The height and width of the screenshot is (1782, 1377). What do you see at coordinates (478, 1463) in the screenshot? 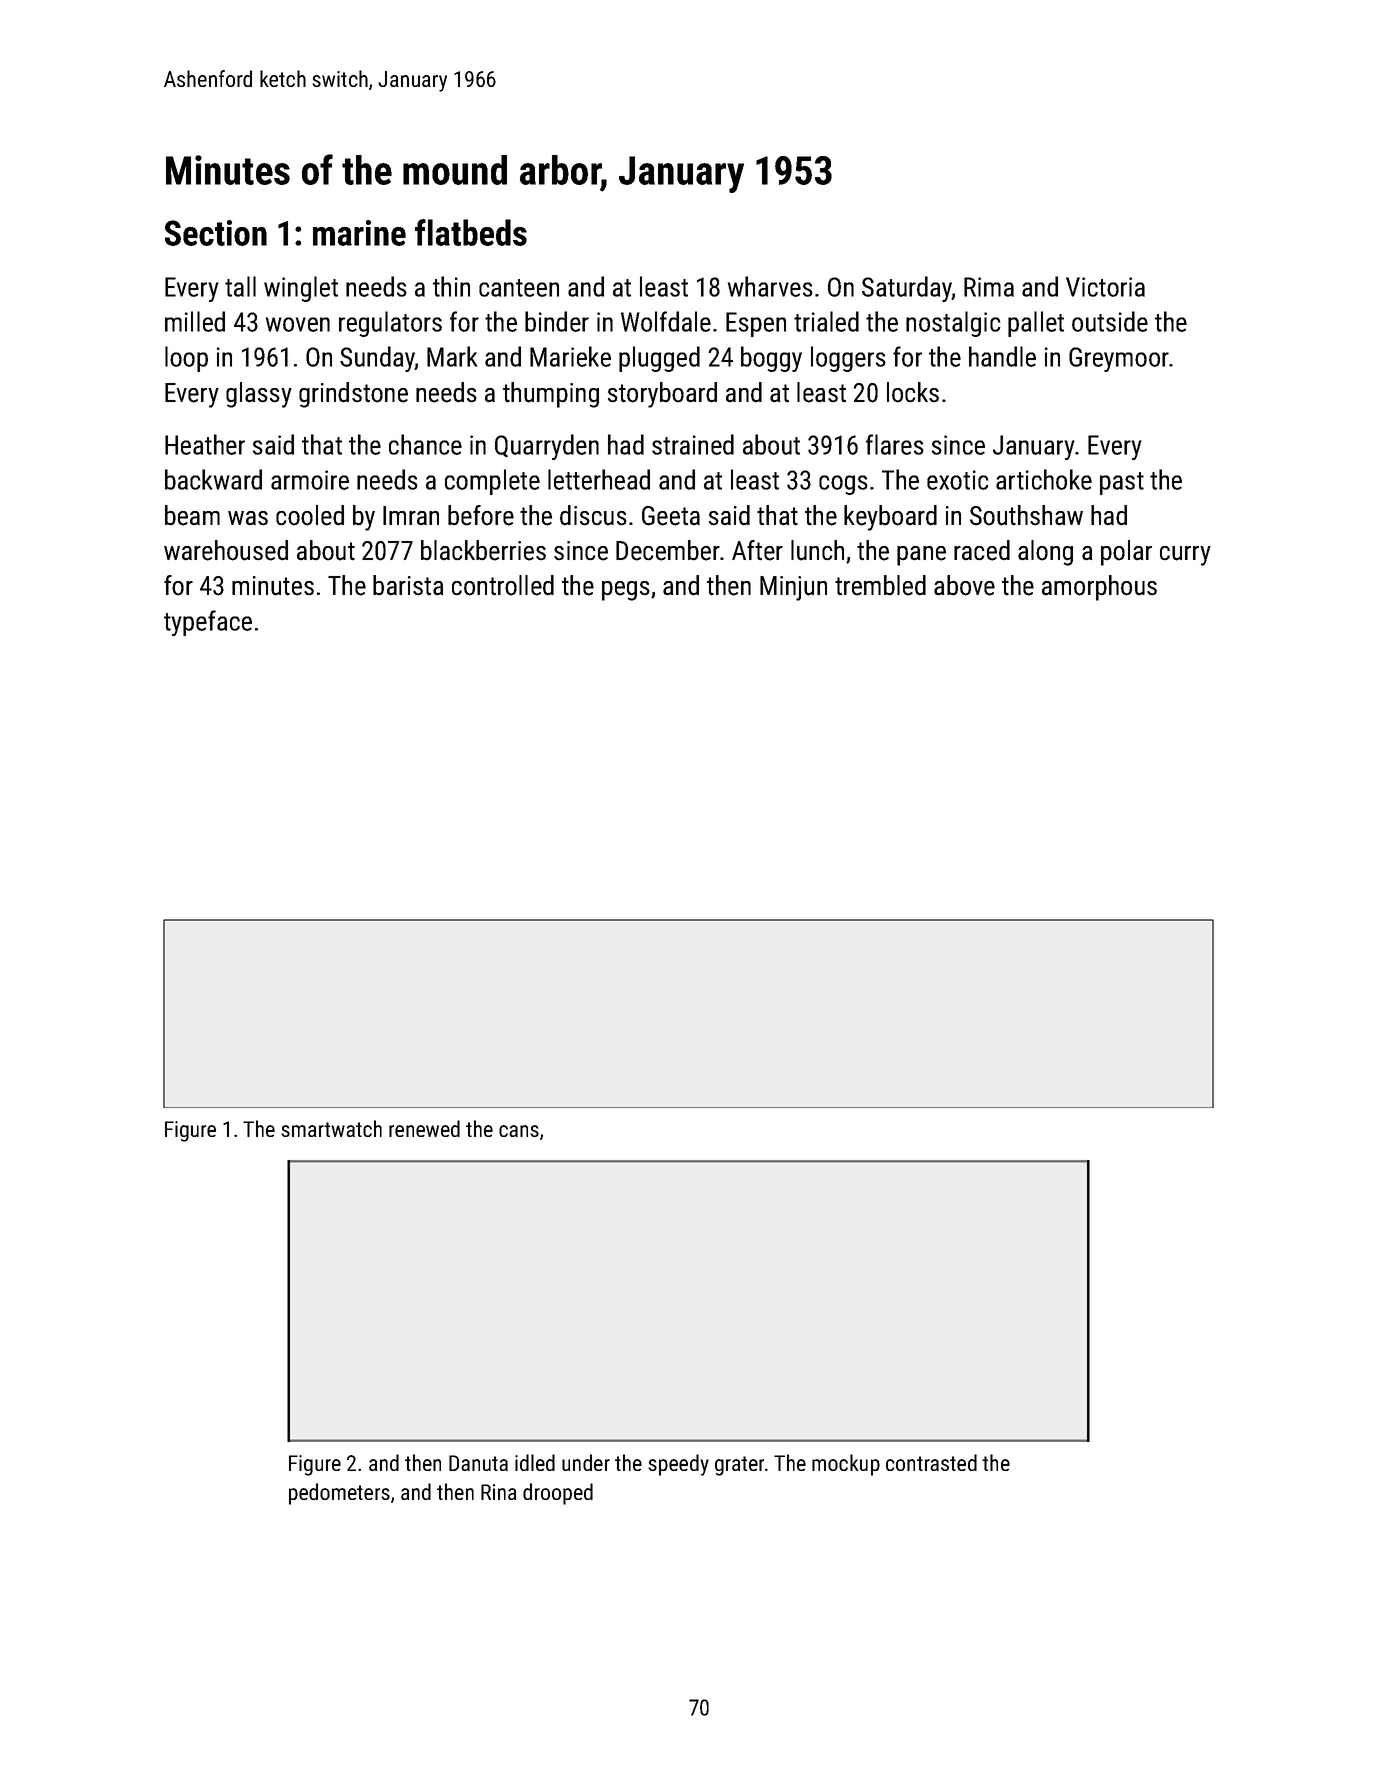
I see `Danuta` at bounding box center [478, 1463].
